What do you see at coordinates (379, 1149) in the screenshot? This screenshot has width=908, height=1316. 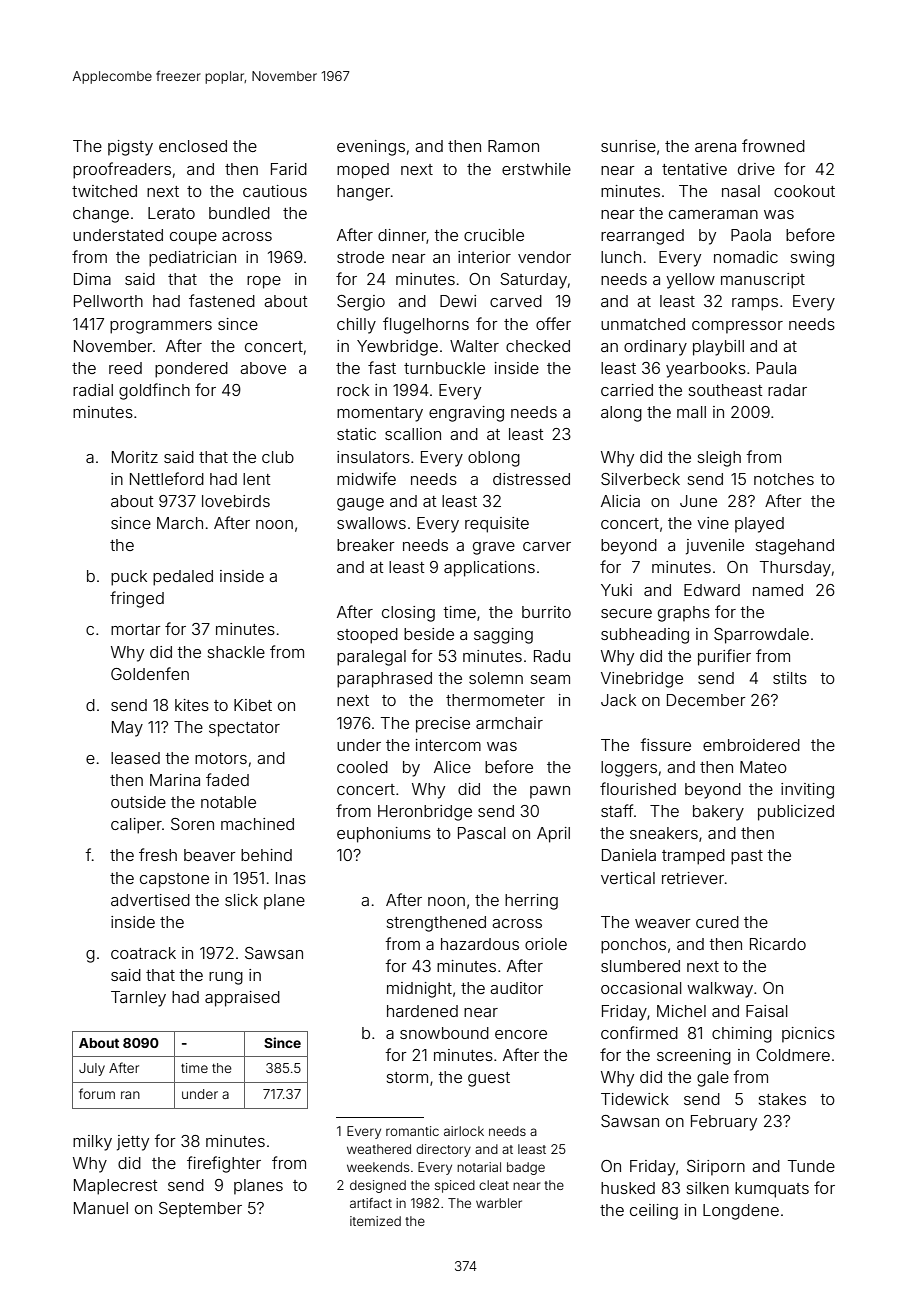 I see `weathered` at bounding box center [379, 1149].
